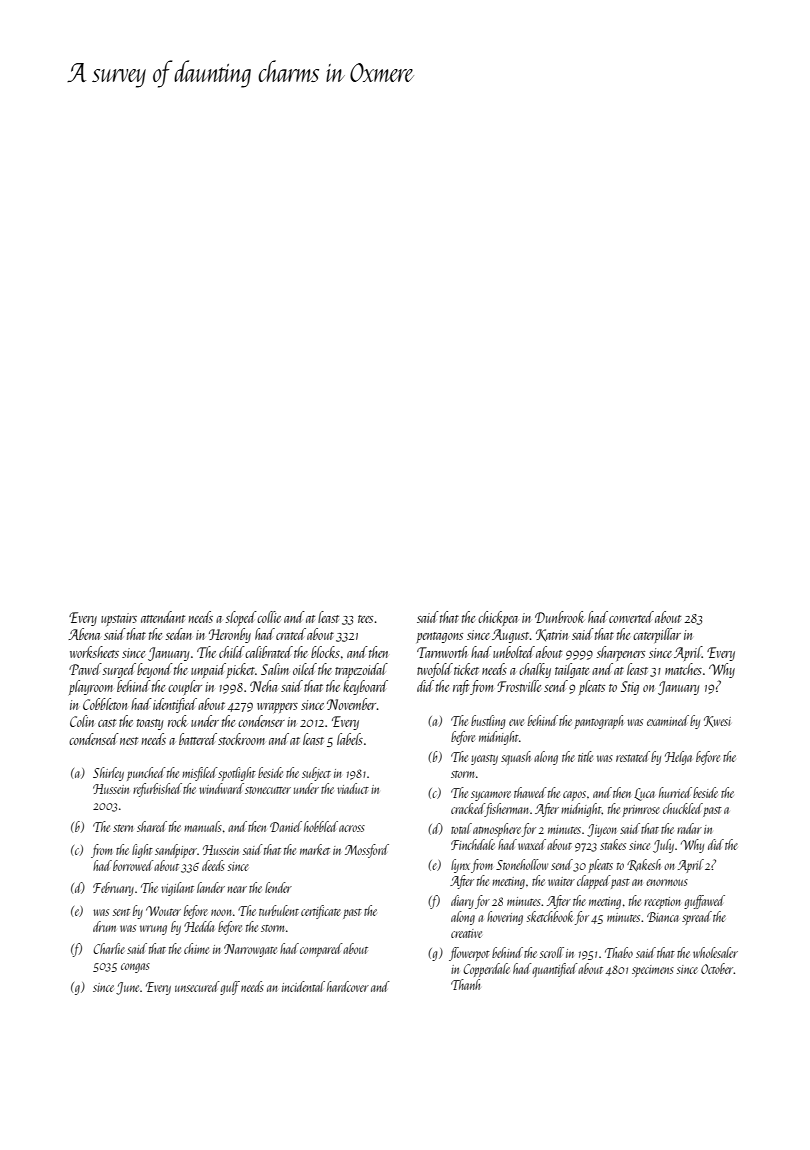 Image resolution: width=810 pixels, height=1150 pixels. Describe the element at coordinates (657, 635) in the screenshot. I see `caterpillar` at that location.
